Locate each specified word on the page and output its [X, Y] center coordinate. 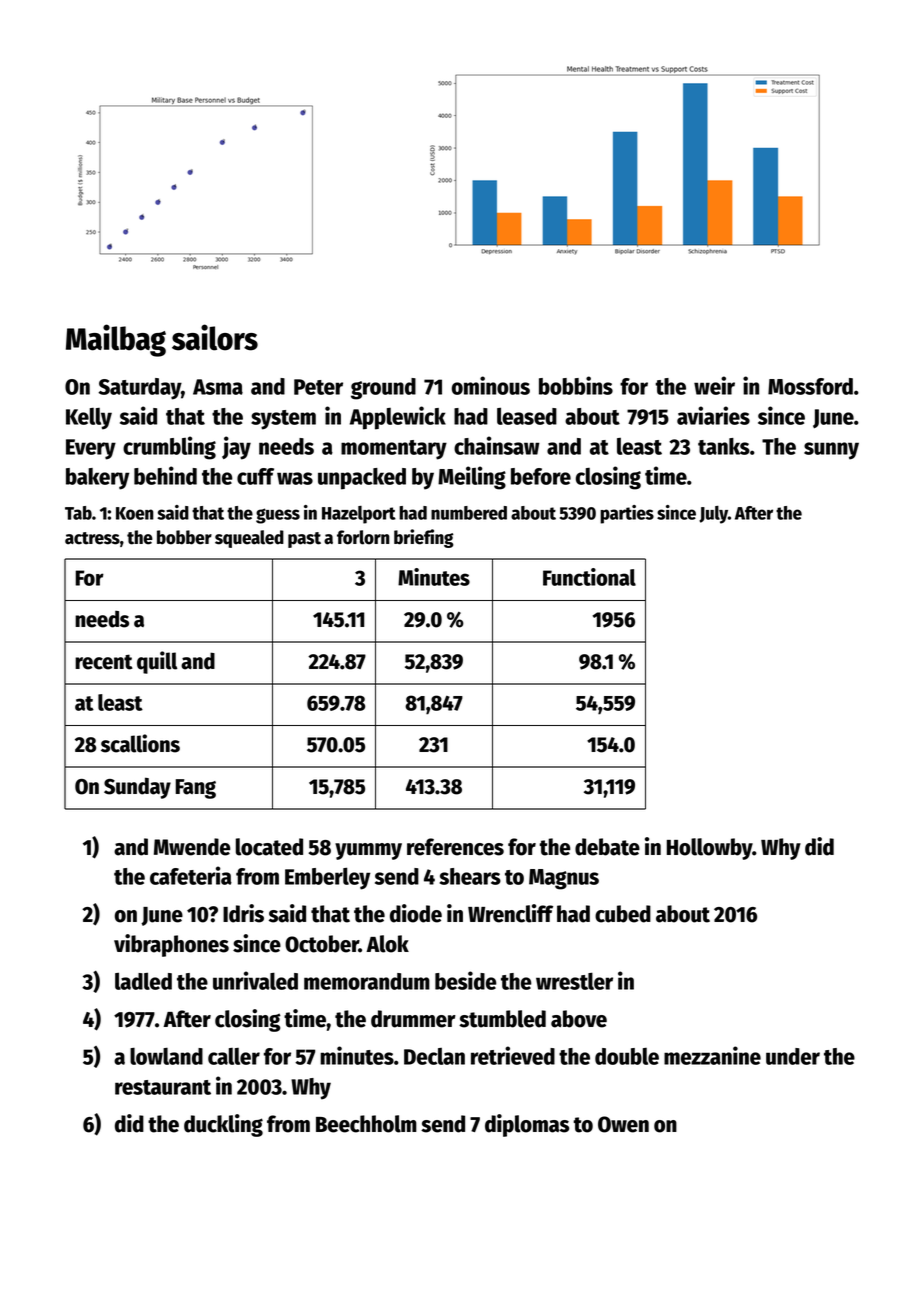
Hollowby [709, 849]
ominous [491, 385]
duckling [223, 1125]
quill [157, 662]
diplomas [527, 1125]
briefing [424, 538]
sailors [215, 337]
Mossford [810, 386]
